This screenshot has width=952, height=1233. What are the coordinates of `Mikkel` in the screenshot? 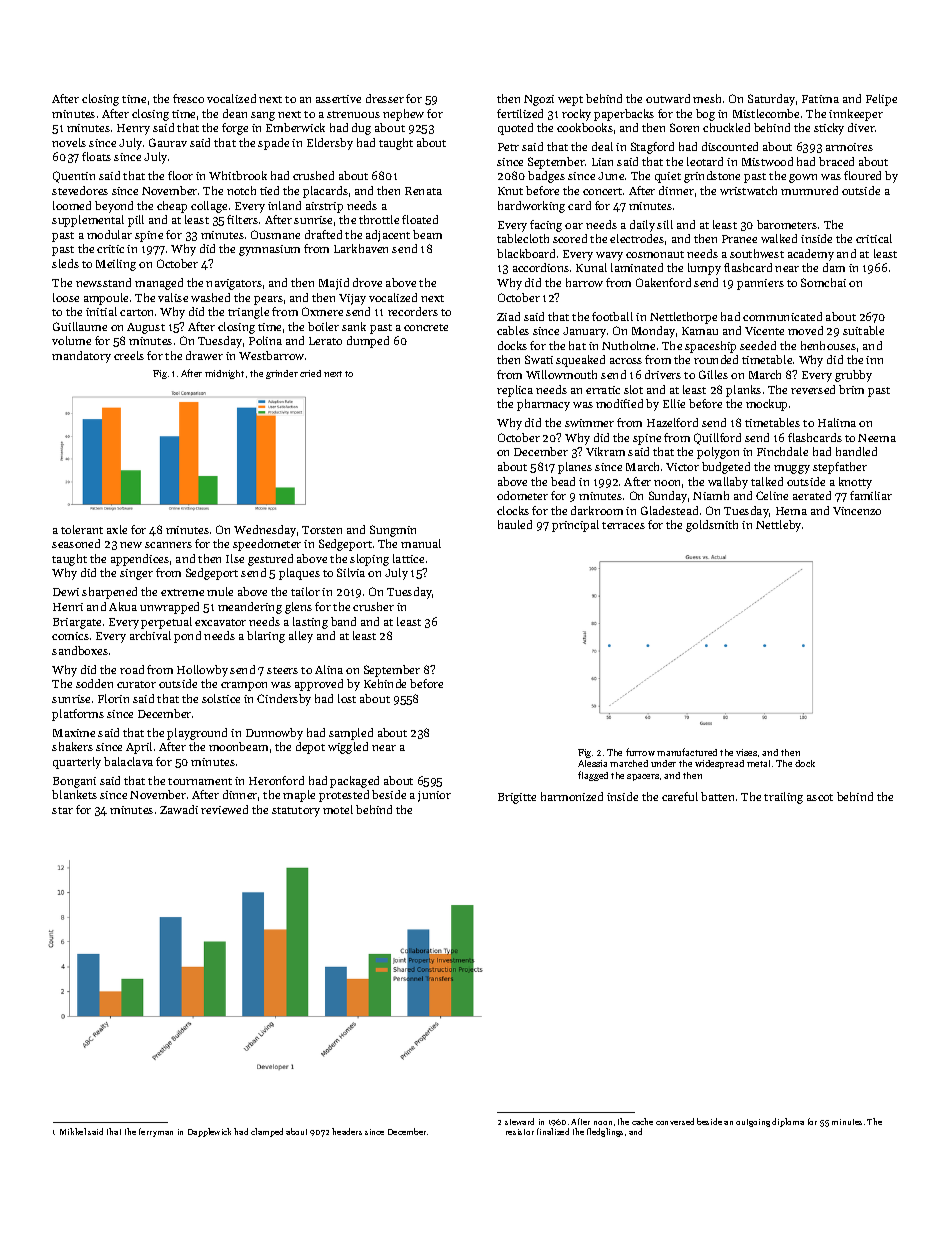 It's located at (73, 1131).
